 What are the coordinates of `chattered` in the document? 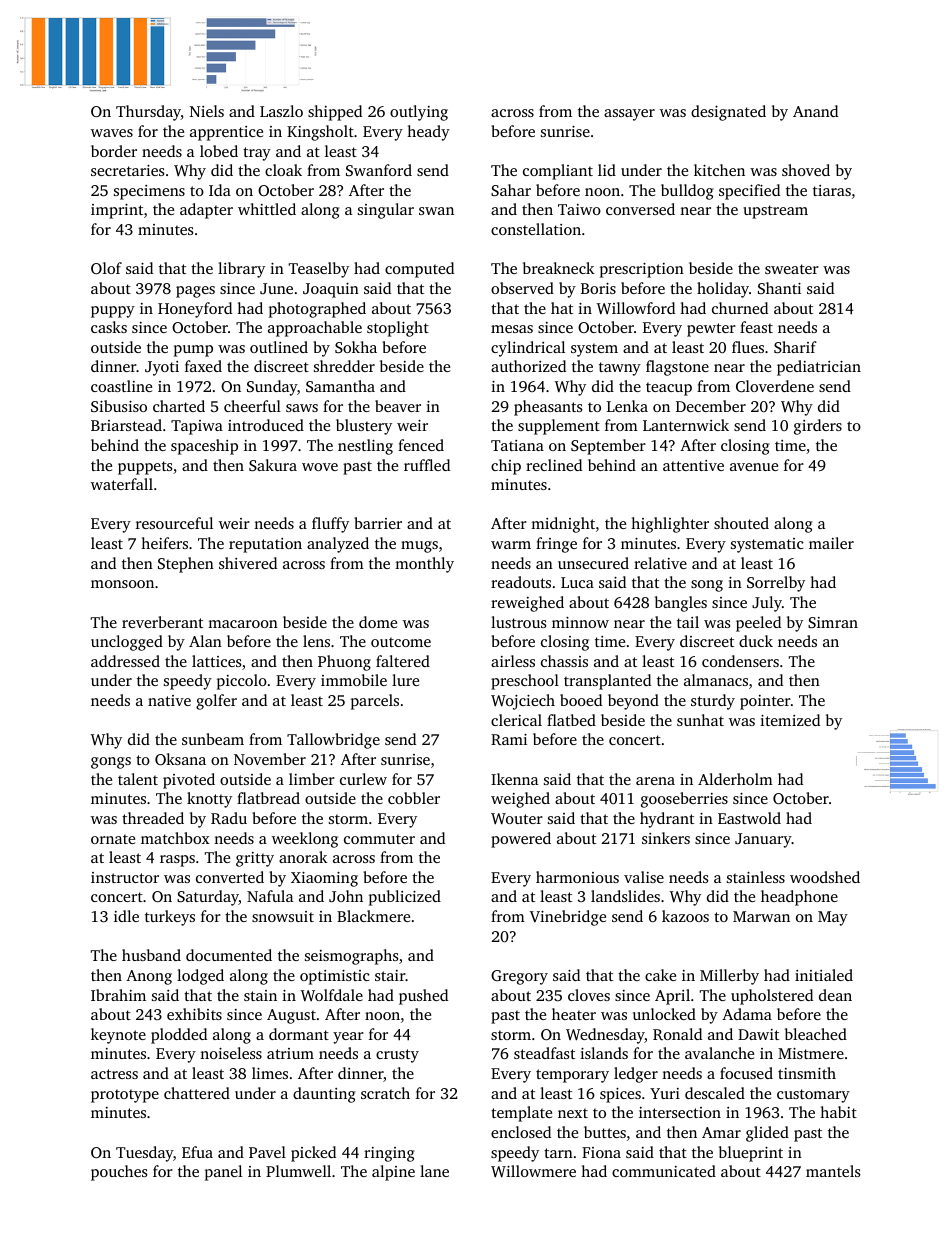 It's located at (197, 1093).
